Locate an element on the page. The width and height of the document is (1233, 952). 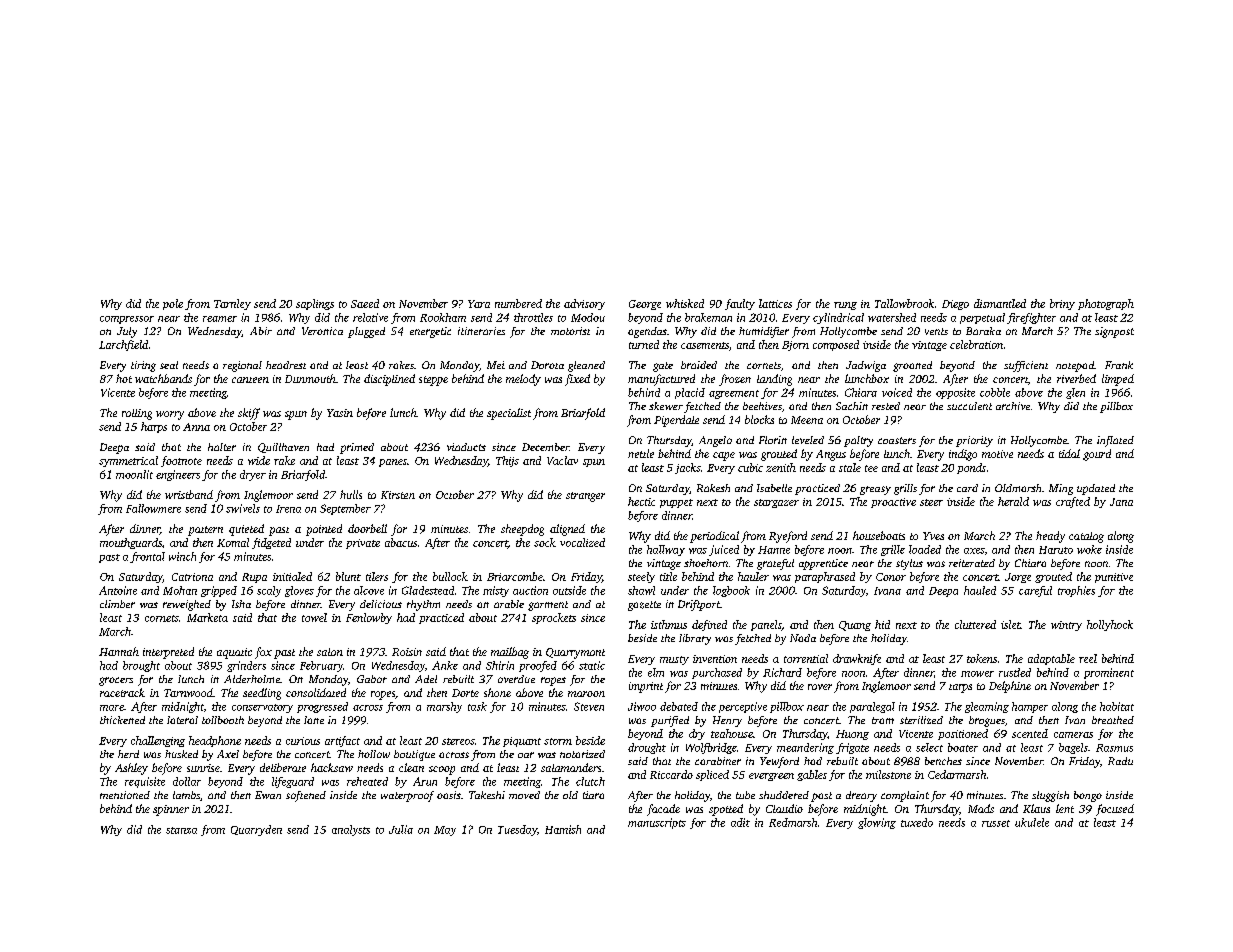
Oldmarsh is located at coordinates (1018, 488).
